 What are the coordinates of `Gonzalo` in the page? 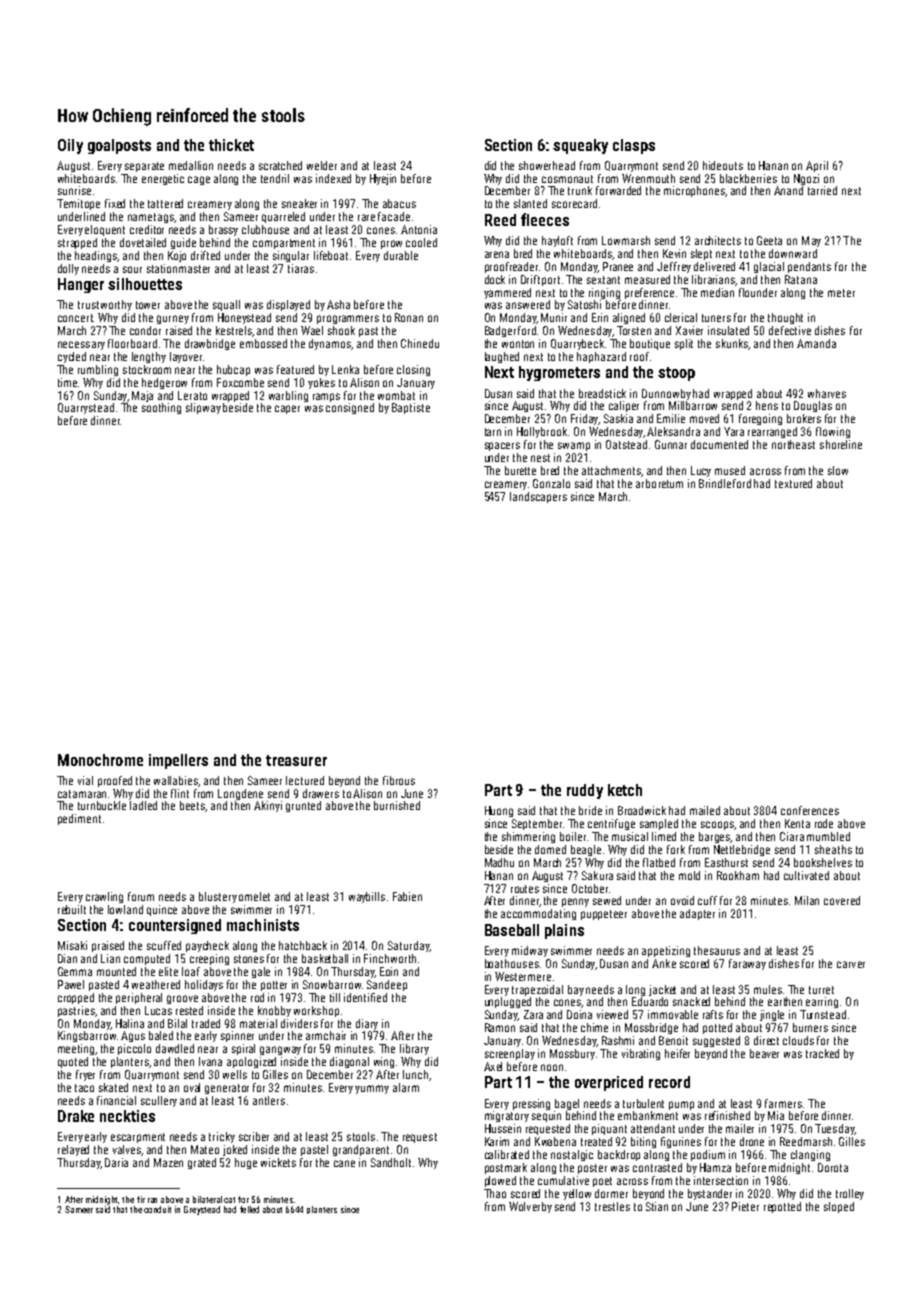 It's located at (551, 483).
